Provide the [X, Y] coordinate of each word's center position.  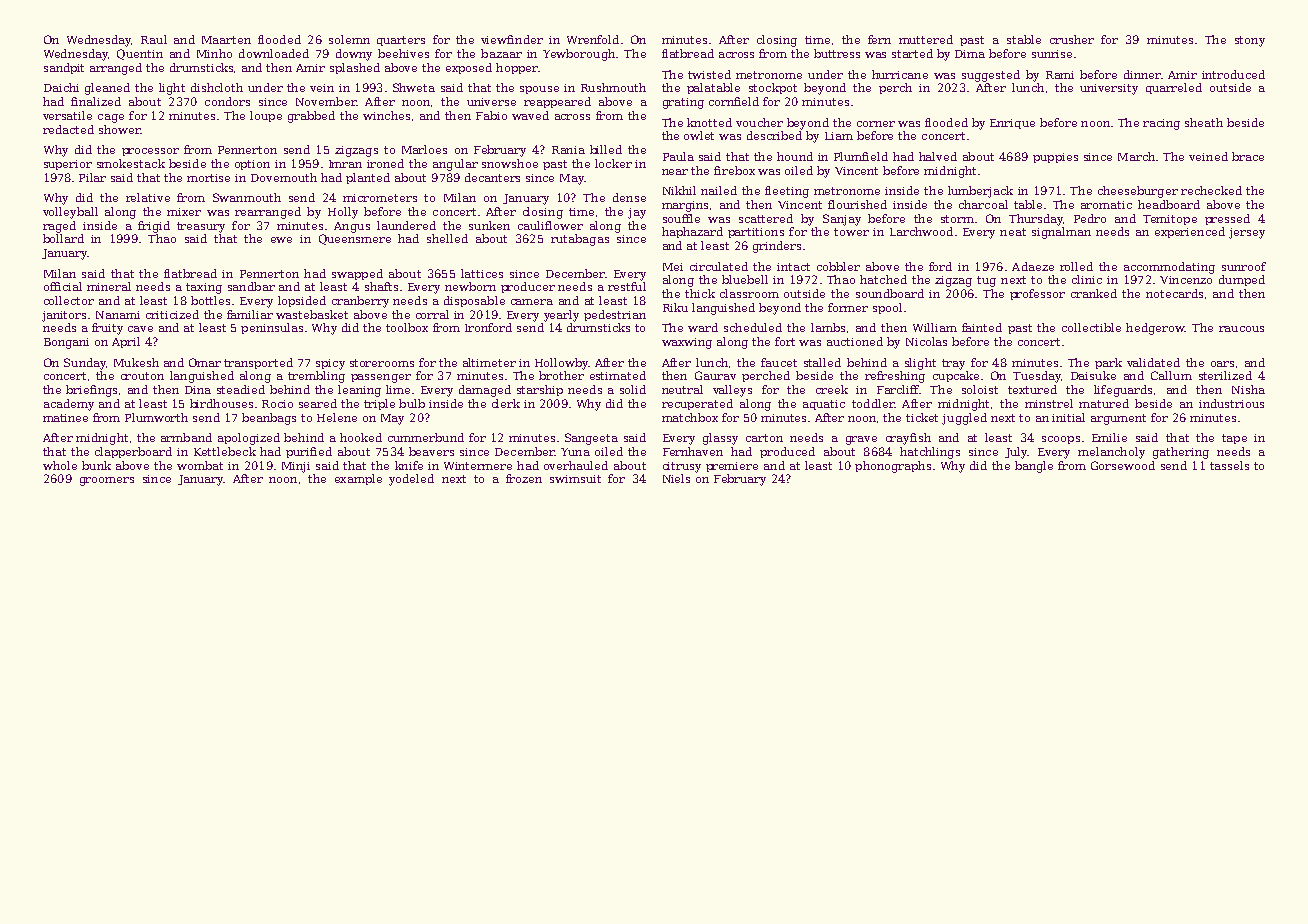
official [63, 286]
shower [120, 129]
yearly [561, 316]
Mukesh [136, 362]
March [1136, 156]
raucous [1241, 329]
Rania [568, 150]
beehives [403, 53]
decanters [492, 177]
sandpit [64, 68]
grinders [777, 247]
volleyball [70, 213]
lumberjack [980, 192]
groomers [107, 481]
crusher [1072, 39]
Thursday [1036, 220]
